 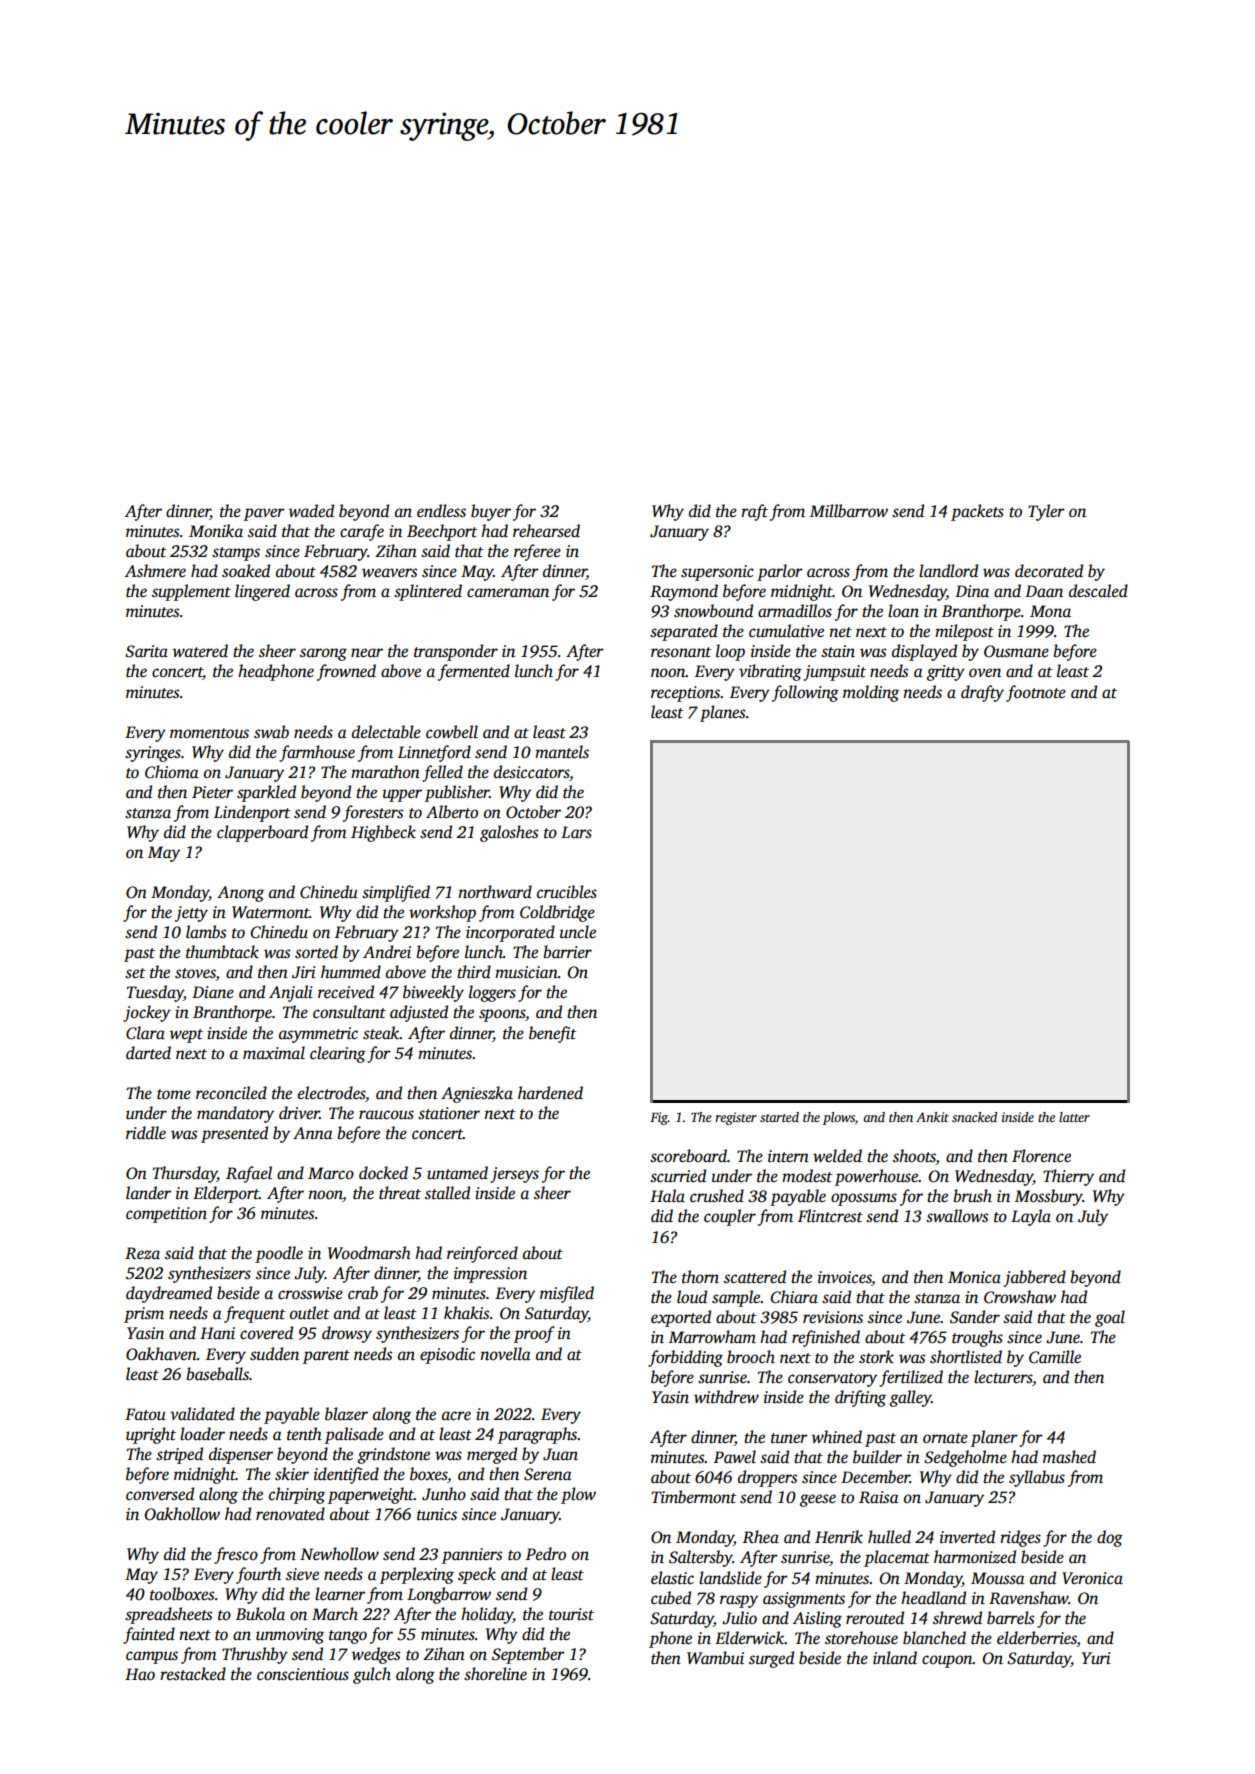 What do you see at coordinates (528, 1655) in the screenshot?
I see `September` at bounding box center [528, 1655].
